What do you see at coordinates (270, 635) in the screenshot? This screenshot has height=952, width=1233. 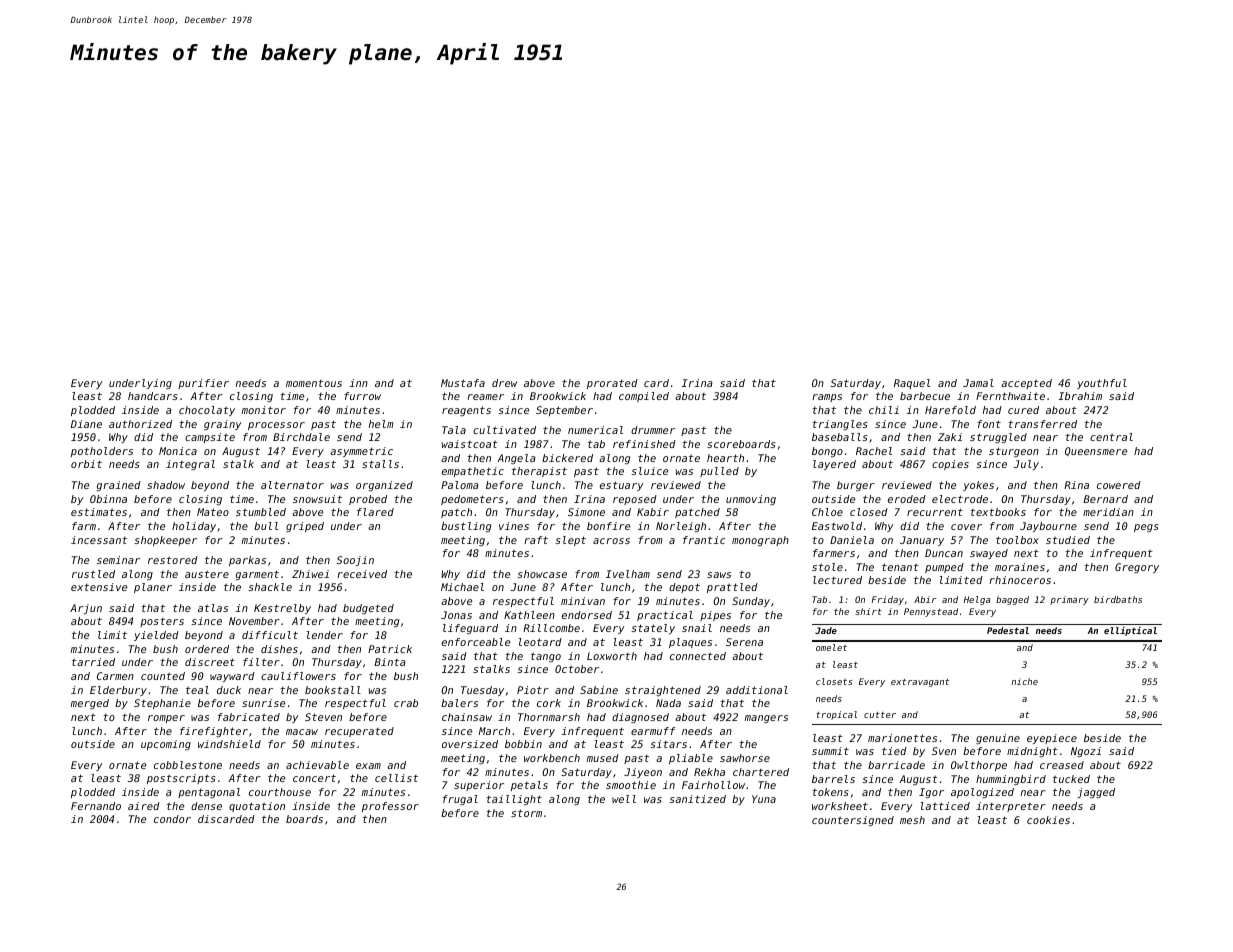 I see `difficult` at bounding box center [270, 635].
